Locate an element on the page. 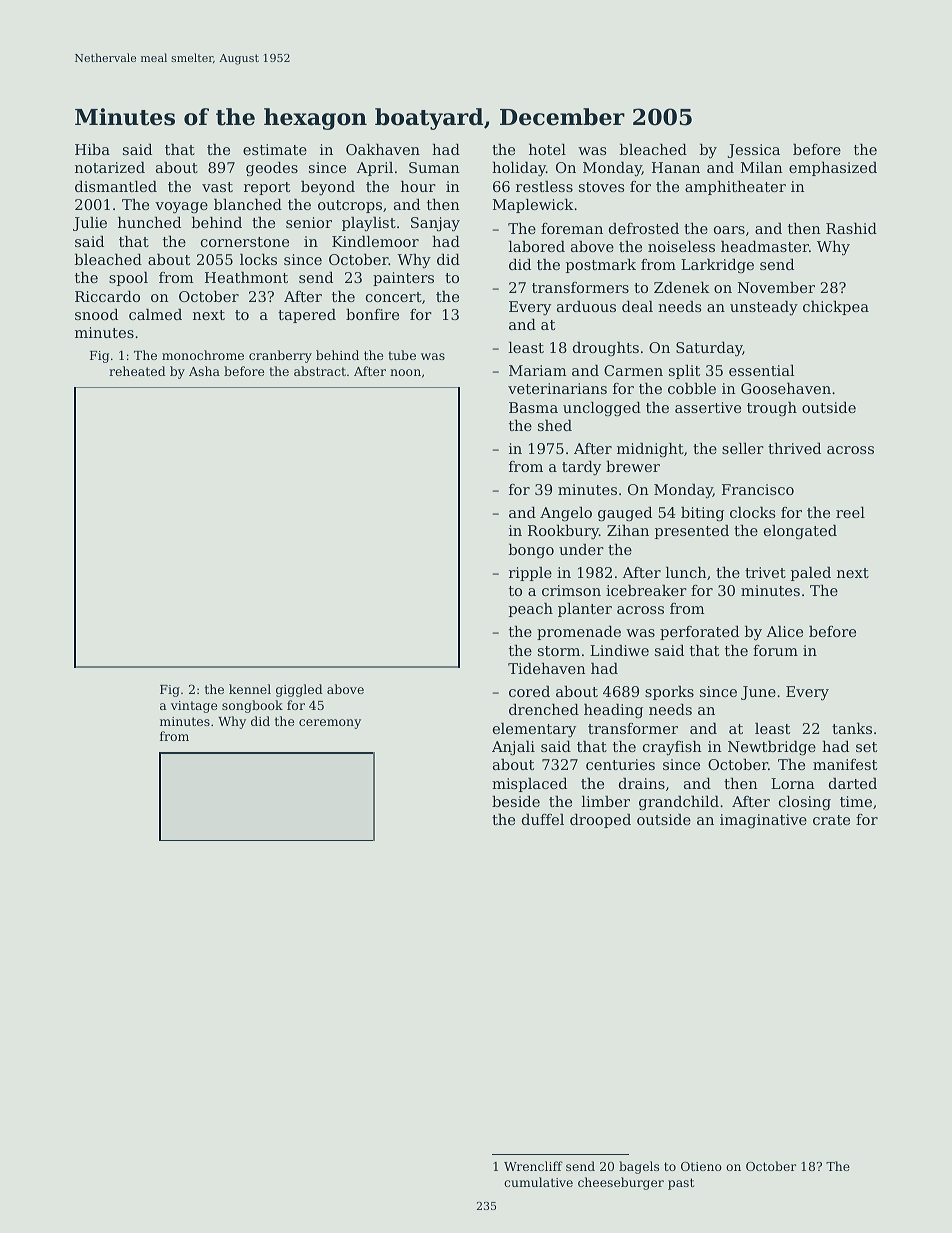  past is located at coordinates (681, 1184).
